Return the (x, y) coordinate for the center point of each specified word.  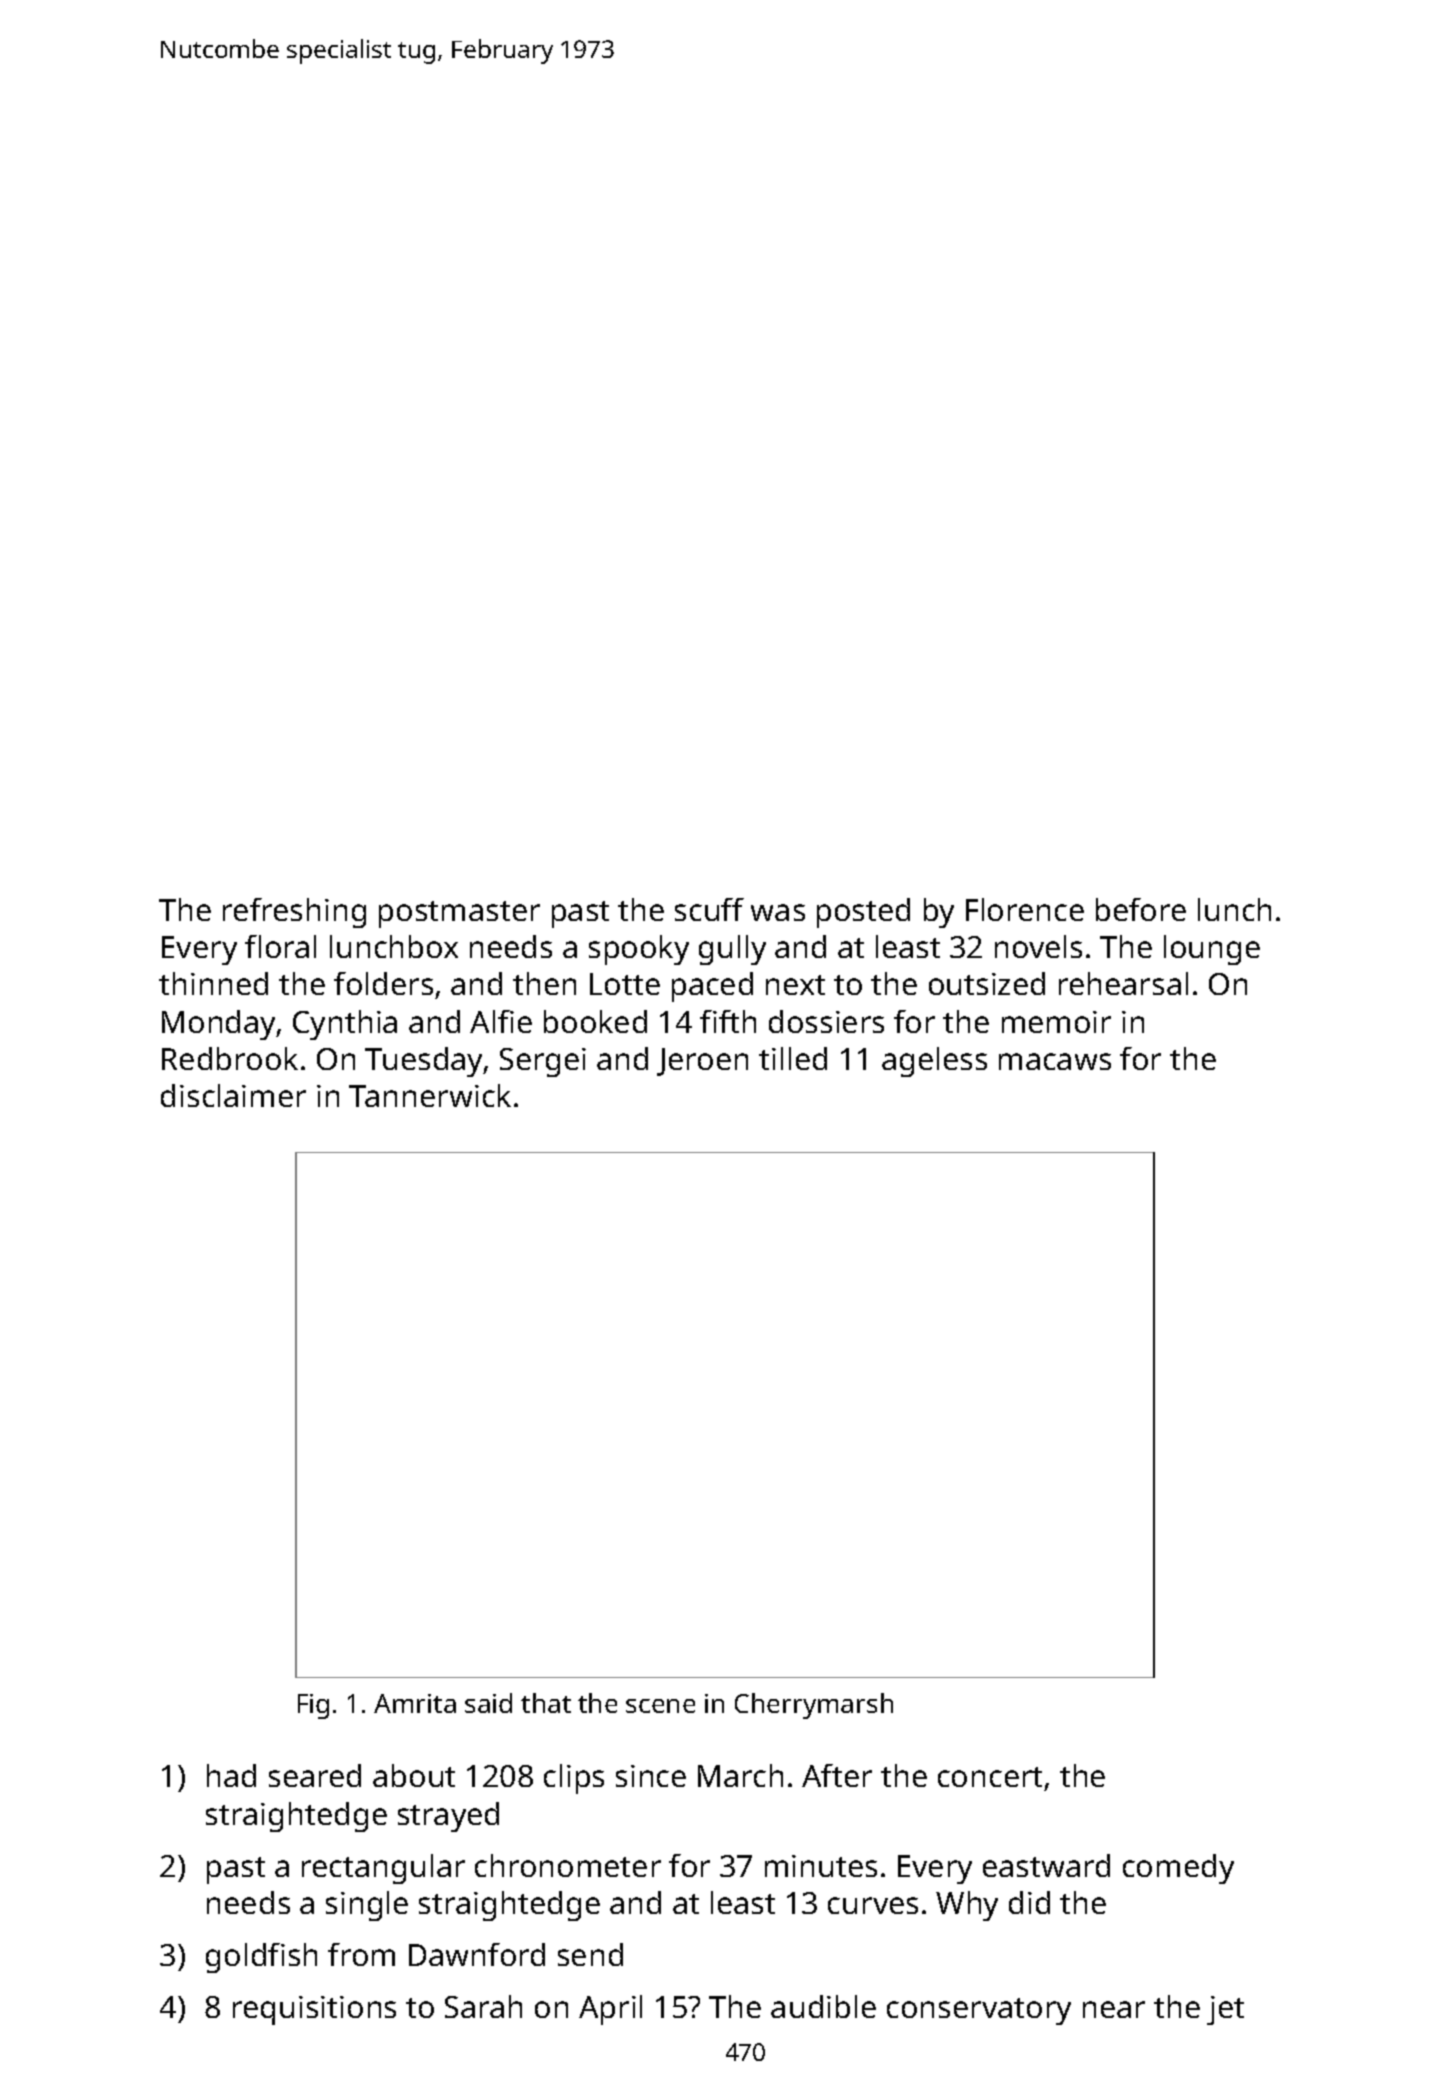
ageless (934, 1062)
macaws (1055, 1061)
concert (990, 1777)
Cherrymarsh (814, 1706)
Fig (313, 1706)
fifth (728, 1021)
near (1114, 2009)
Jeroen (702, 1062)
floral (280, 946)
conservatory (979, 2011)
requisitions (314, 2010)
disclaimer (233, 1095)
